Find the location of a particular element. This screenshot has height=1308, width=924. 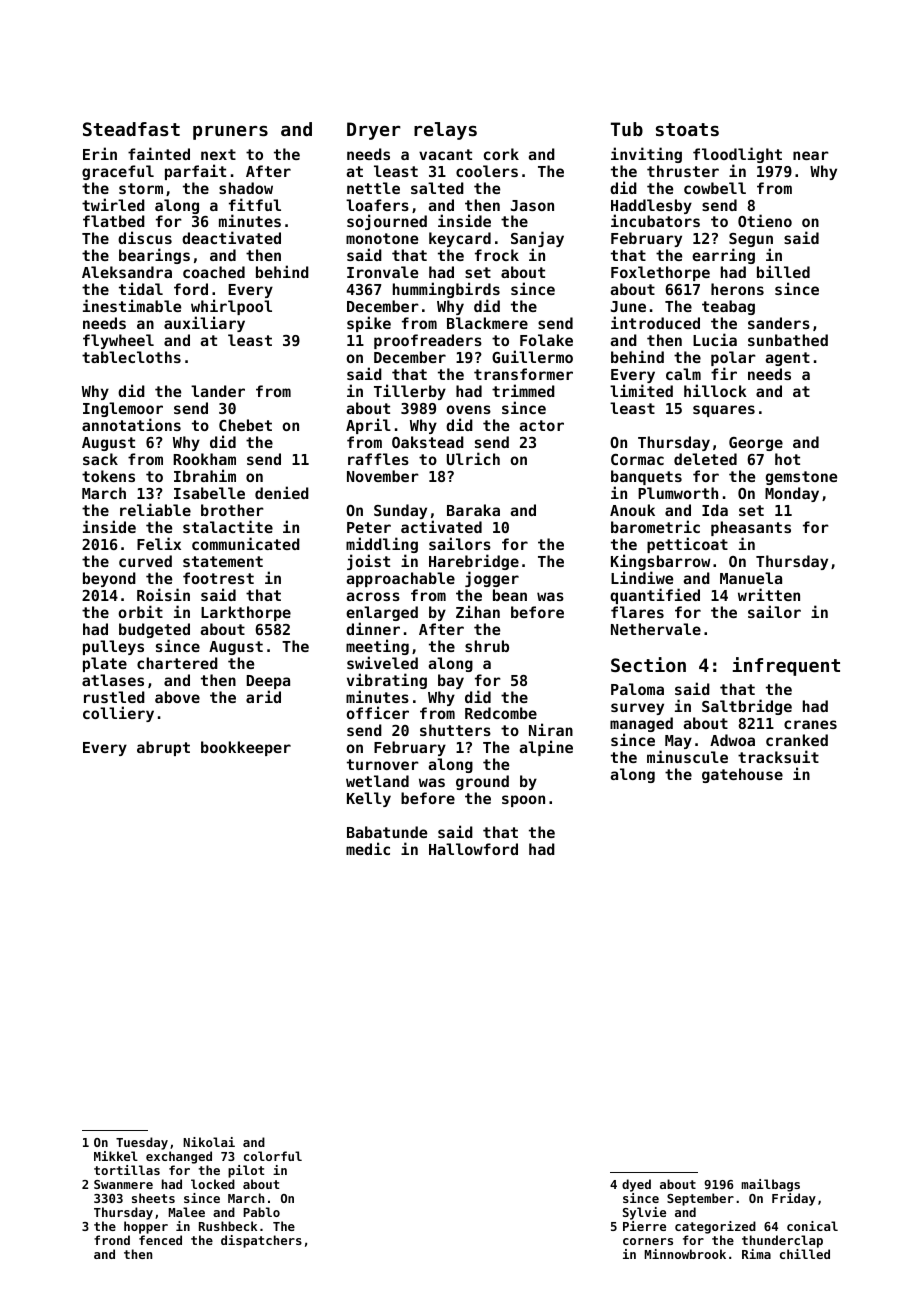

Swanmere is located at coordinates (123, 1184).
